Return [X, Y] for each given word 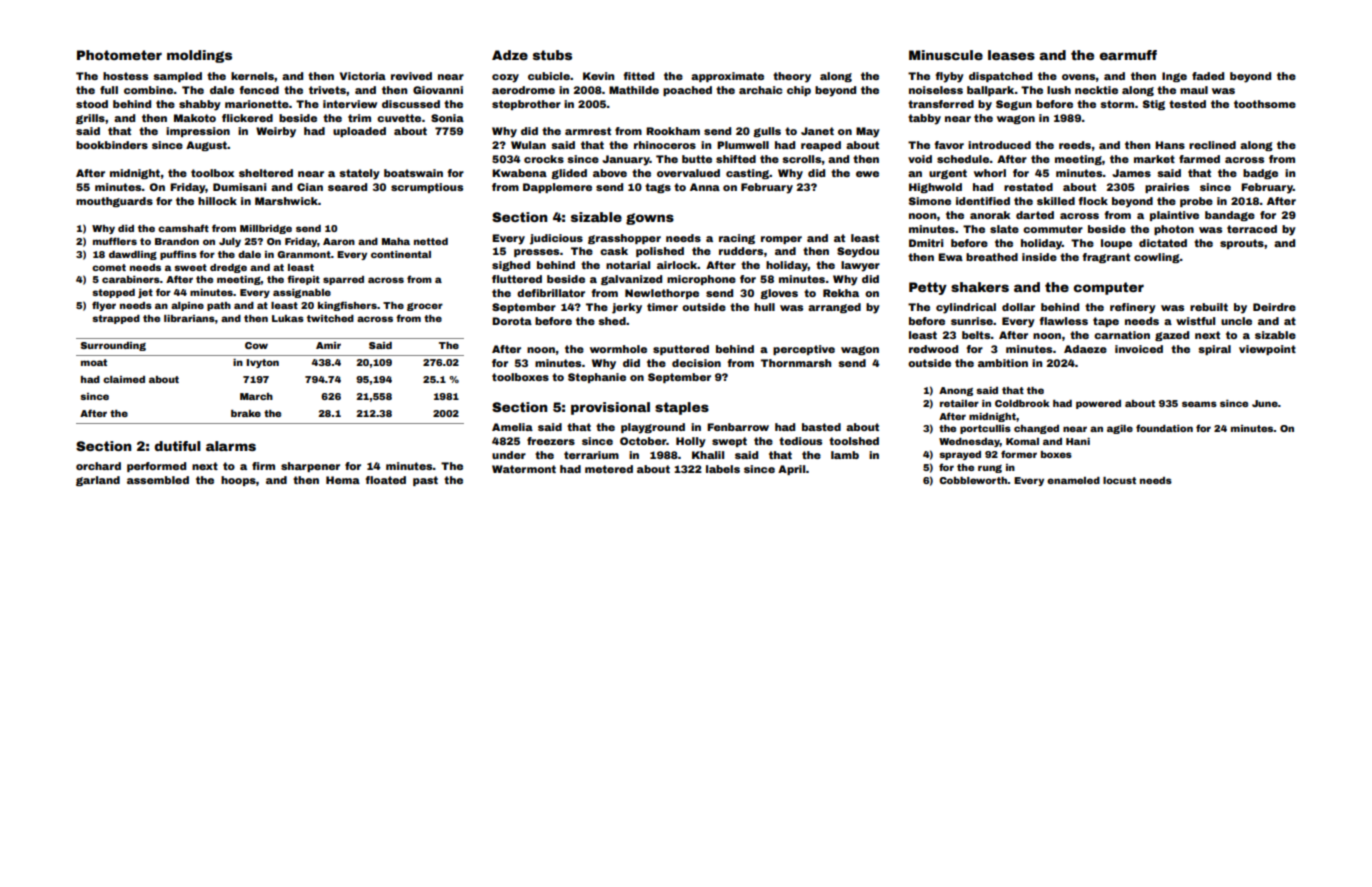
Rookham [673, 131]
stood [92, 104]
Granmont [304, 254]
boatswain [413, 173]
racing [737, 239]
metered [609, 469]
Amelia [512, 427]
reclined [1212, 145]
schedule [963, 159]
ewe [867, 174]
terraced [1252, 229]
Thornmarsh [796, 363]
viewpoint [1267, 350]
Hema [343, 480]
